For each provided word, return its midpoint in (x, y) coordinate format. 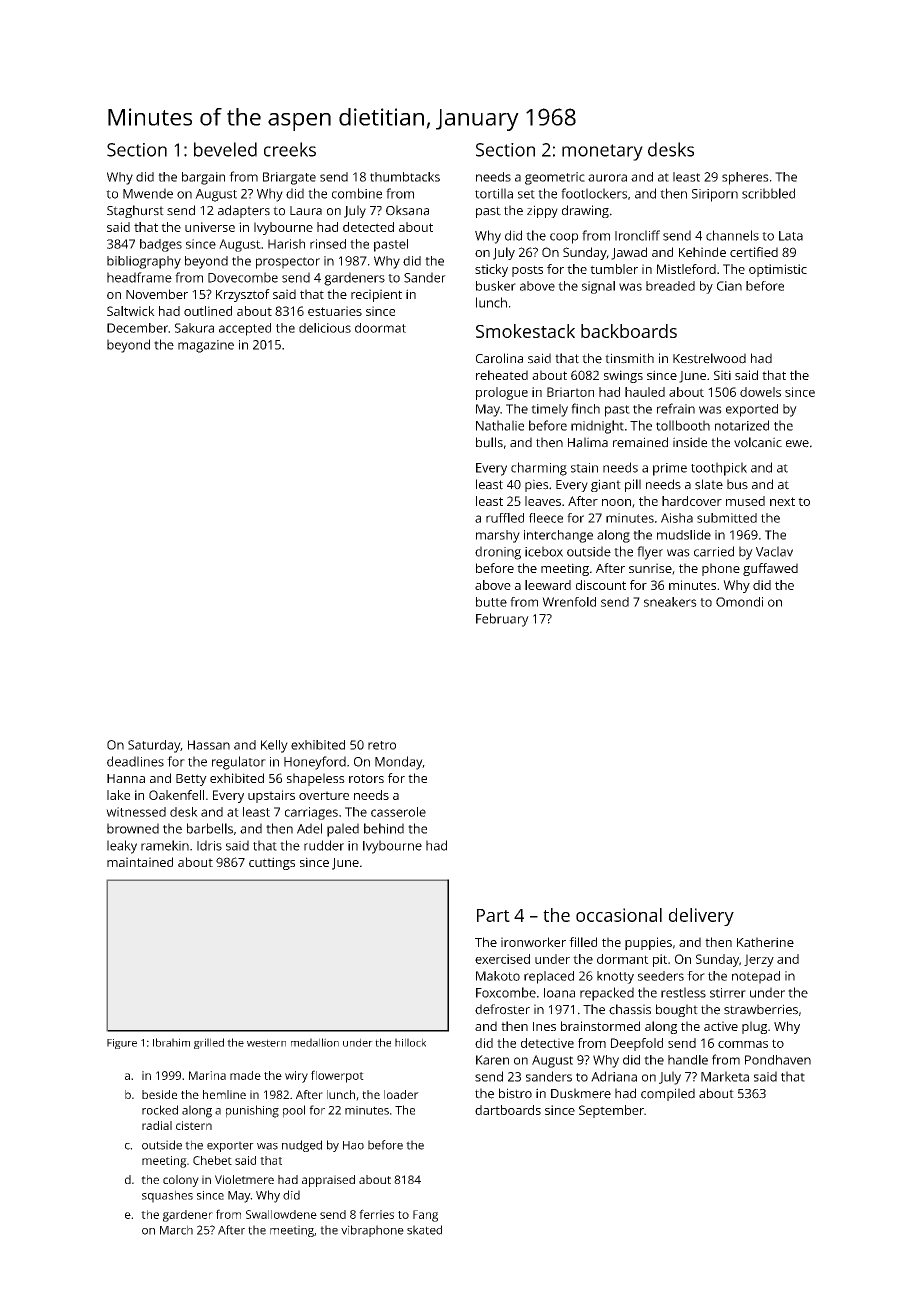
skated (424, 1230)
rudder (324, 845)
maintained (140, 862)
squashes (167, 1196)
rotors (366, 778)
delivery (701, 917)
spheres (745, 178)
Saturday (154, 746)
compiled (668, 1094)
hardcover (692, 501)
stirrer (728, 993)
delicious (325, 328)
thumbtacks (405, 177)
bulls (489, 442)
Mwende (148, 193)
